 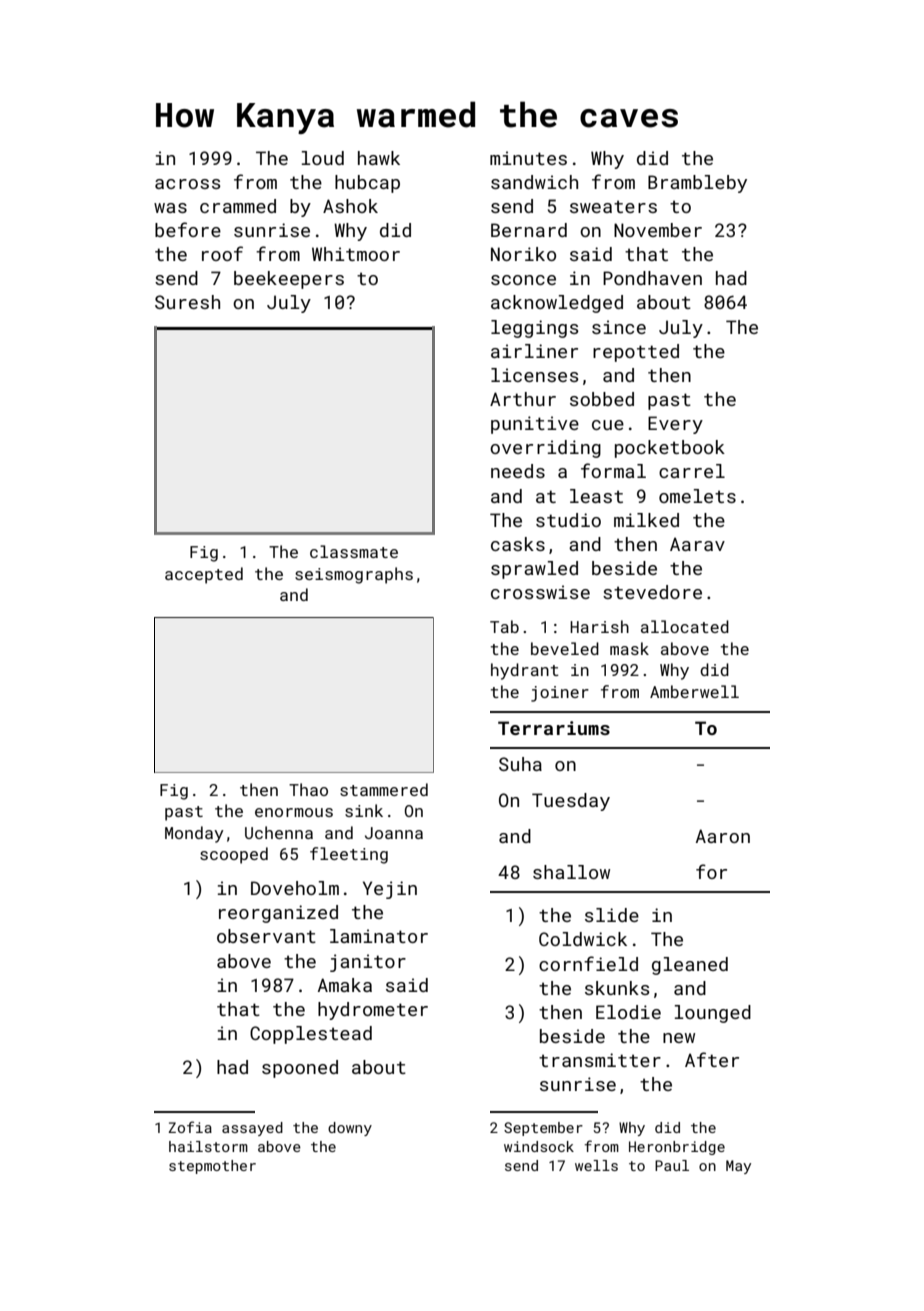 I want to click on Zofia, so click(x=190, y=1127).
